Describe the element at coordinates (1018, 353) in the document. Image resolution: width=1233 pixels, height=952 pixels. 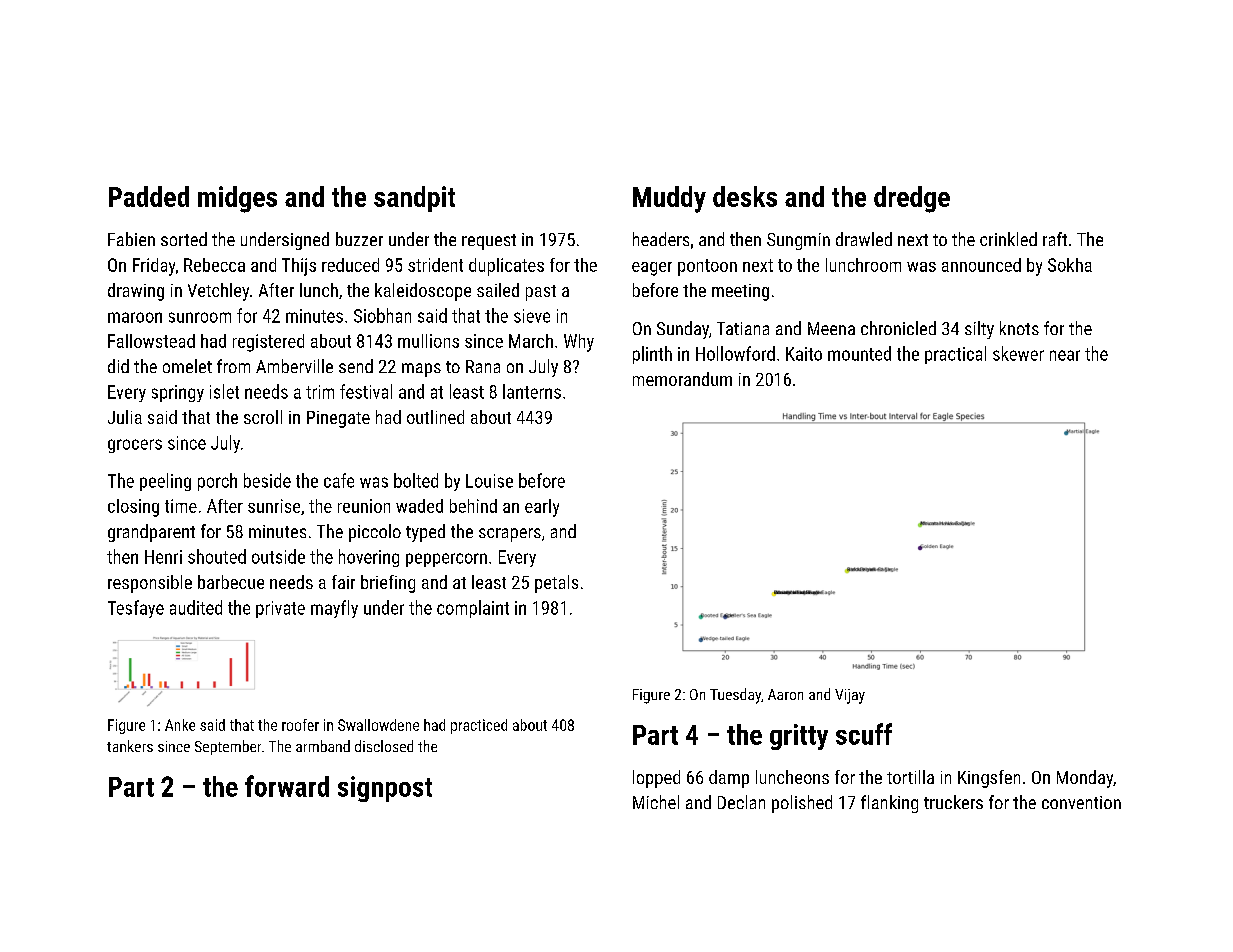
I see `skewer` at that location.
